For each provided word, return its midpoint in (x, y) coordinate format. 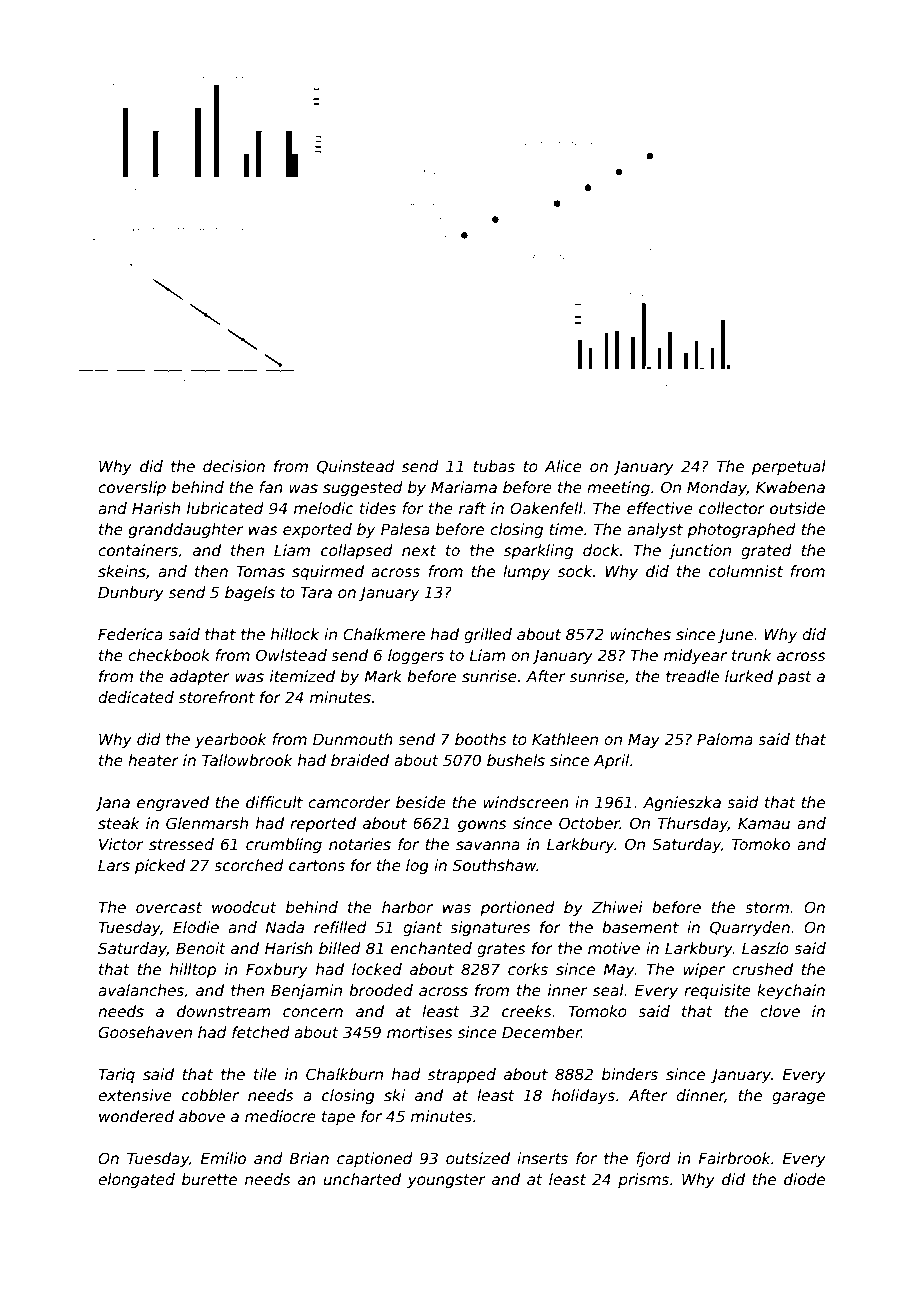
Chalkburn (344, 1074)
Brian (309, 1158)
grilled (488, 635)
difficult (274, 802)
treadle (692, 676)
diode (804, 1179)
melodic (324, 508)
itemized (302, 676)
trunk (752, 655)
